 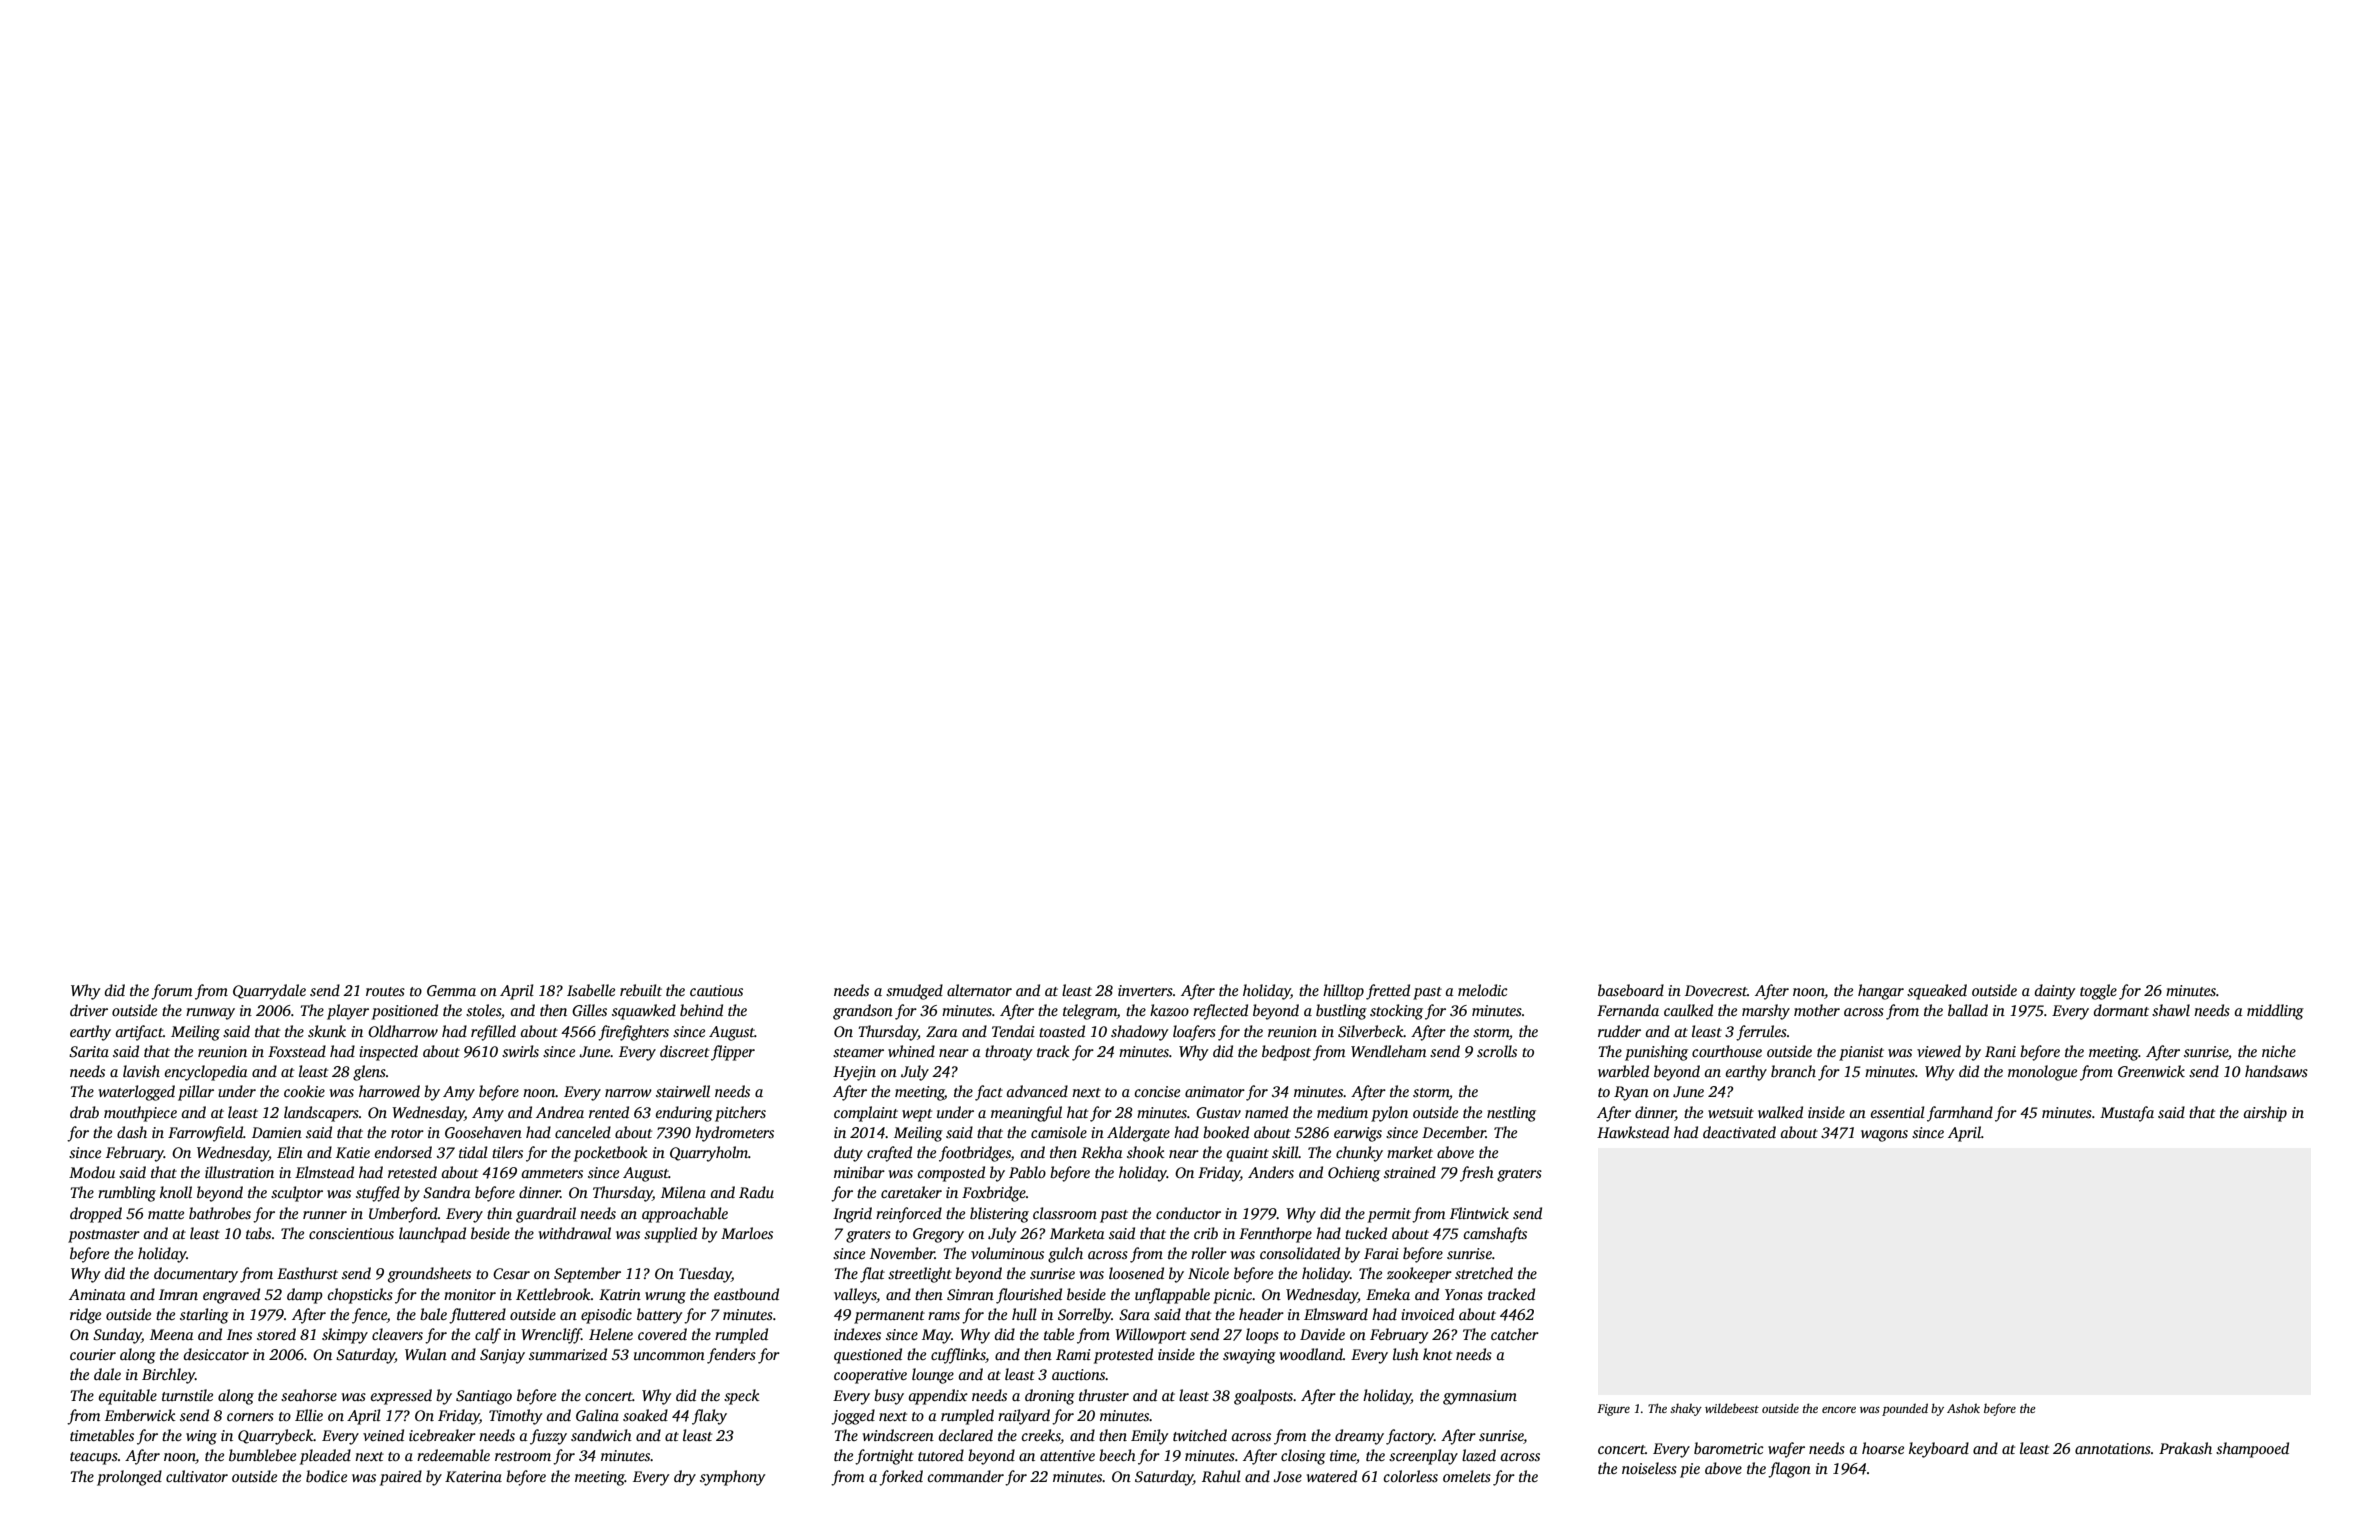 What do you see at coordinates (684, 1051) in the image?
I see `discreet` at bounding box center [684, 1051].
